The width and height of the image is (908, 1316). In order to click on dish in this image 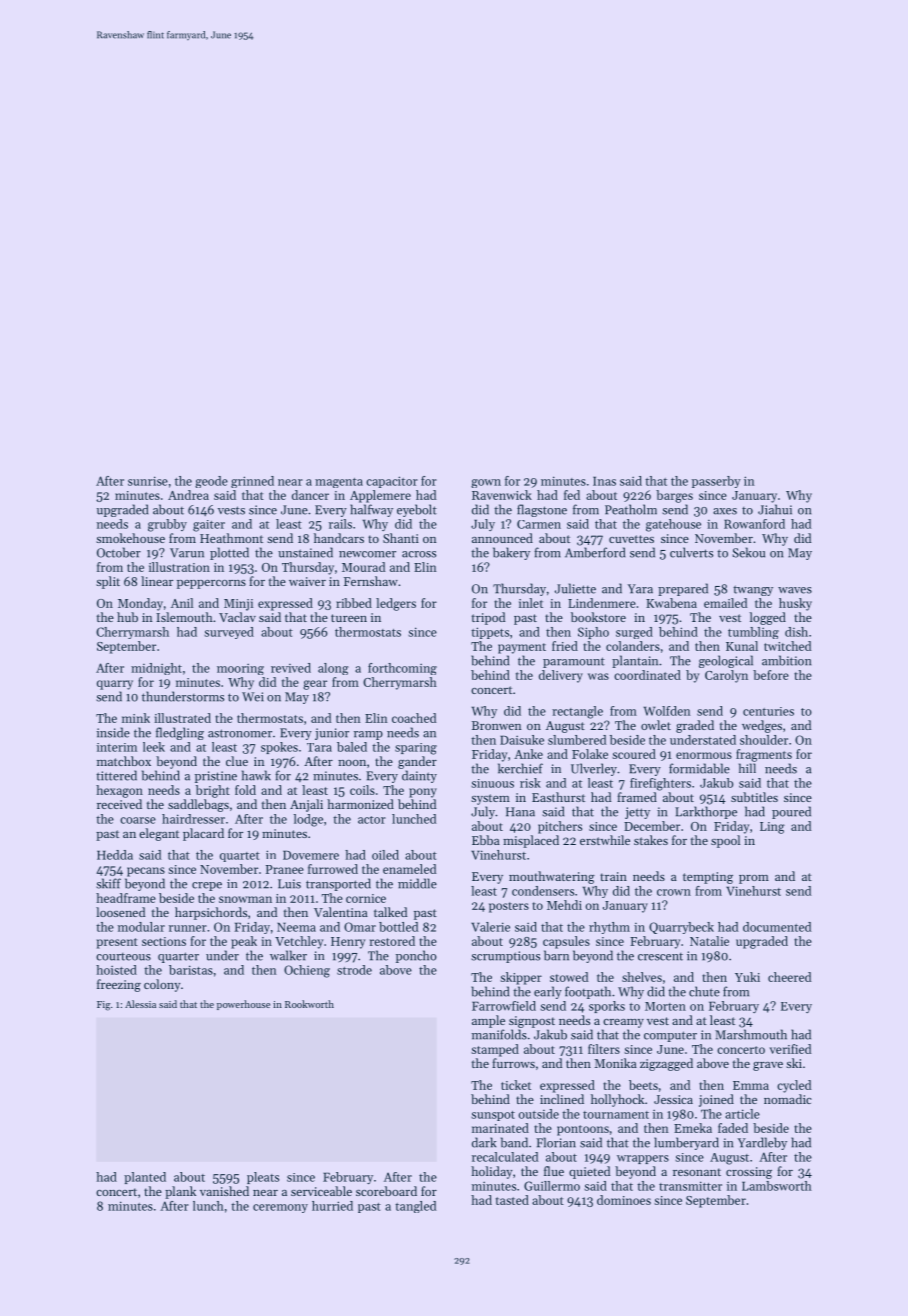, I will do `click(796, 632)`.
